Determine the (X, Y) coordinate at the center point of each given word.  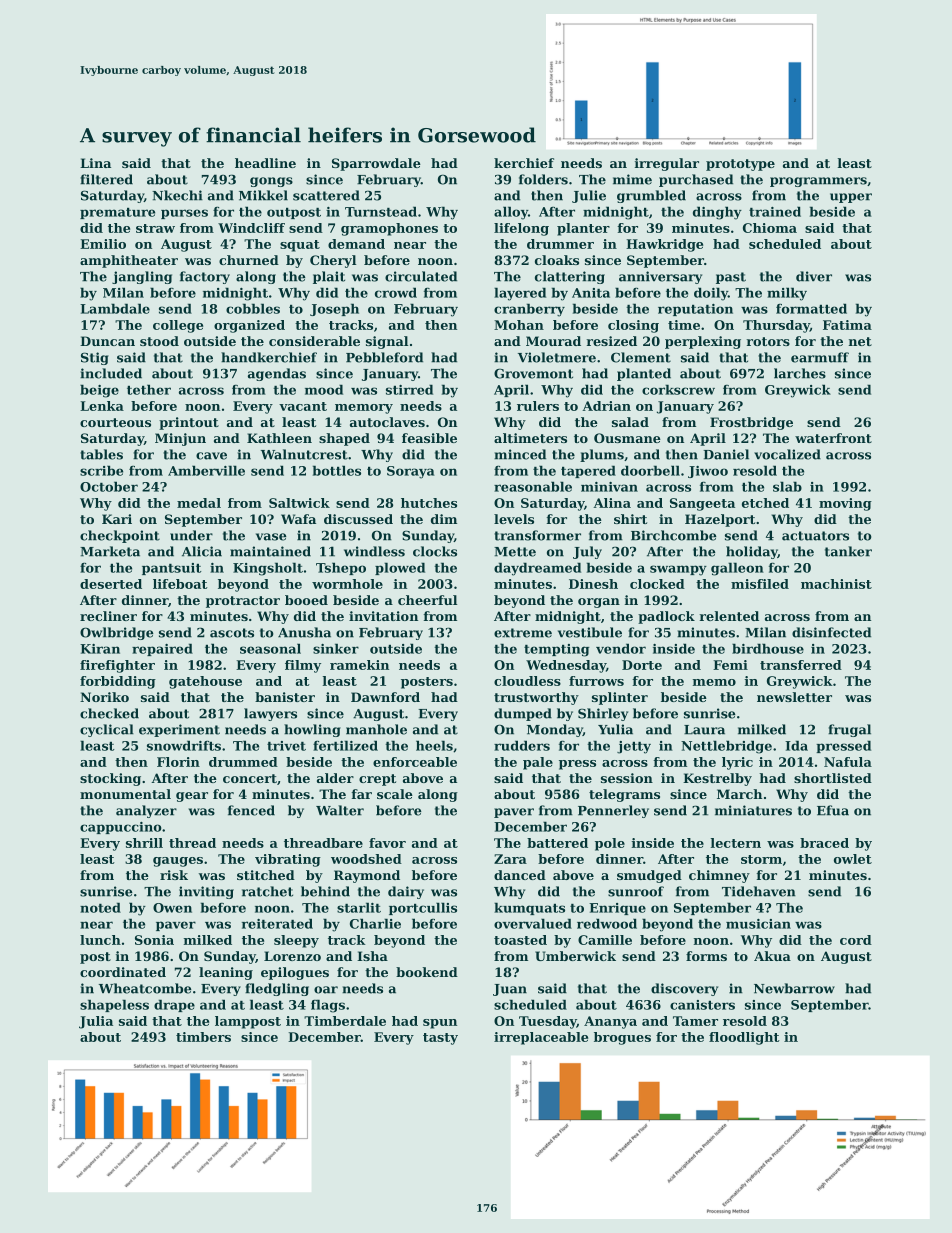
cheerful (427, 600)
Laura (704, 730)
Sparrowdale (376, 164)
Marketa (110, 551)
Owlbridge (117, 633)
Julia (96, 1022)
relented (729, 616)
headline (265, 163)
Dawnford (385, 697)
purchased (696, 180)
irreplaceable (541, 1038)
